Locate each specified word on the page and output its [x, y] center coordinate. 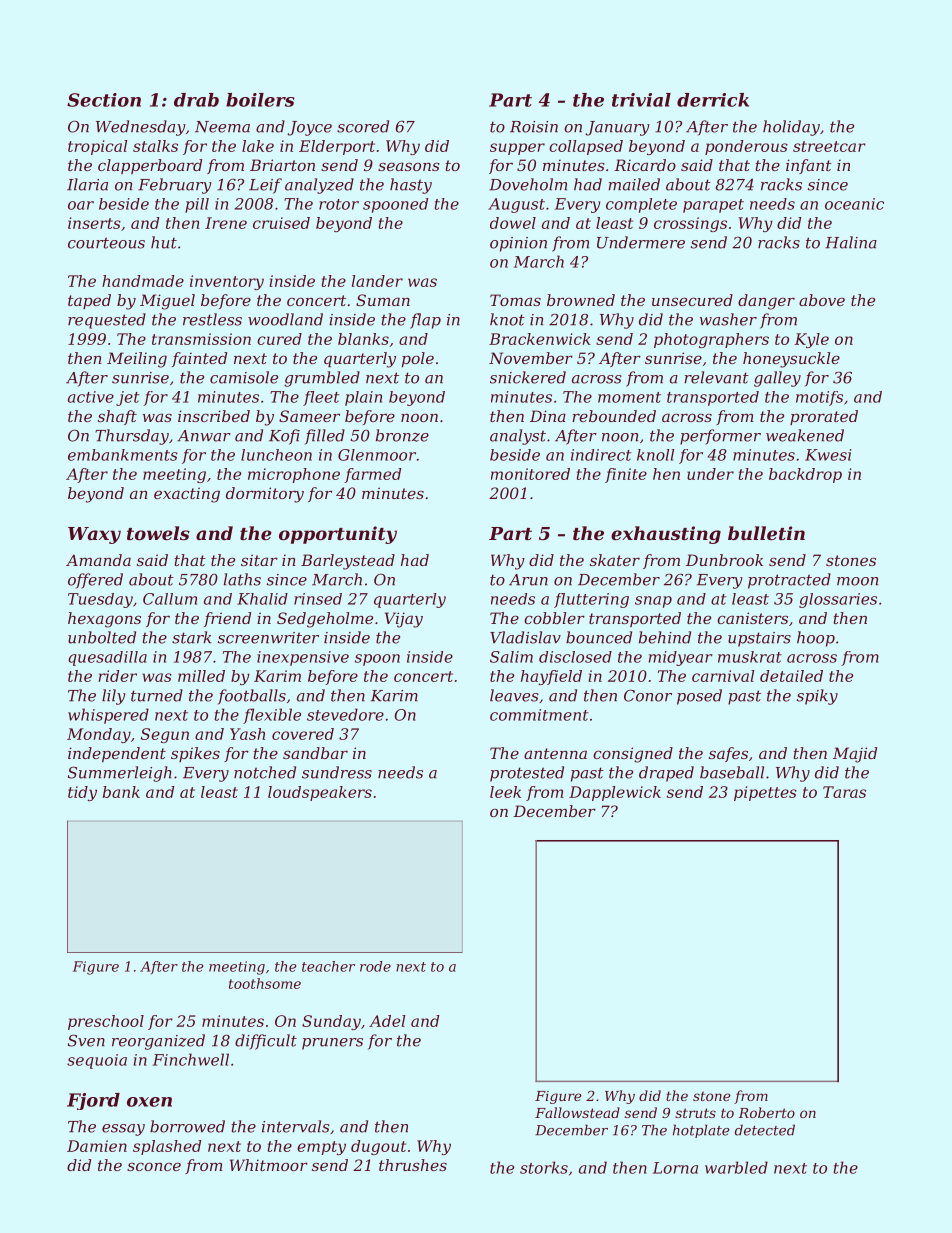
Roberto [766, 1112]
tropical [97, 147]
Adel [387, 1021]
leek [505, 792]
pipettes [765, 793]
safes [728, 754]
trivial [641, 100]
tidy [82, 793]
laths [242, 579]
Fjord [93, 1101]
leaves [514, 695]
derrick [713, 100]
